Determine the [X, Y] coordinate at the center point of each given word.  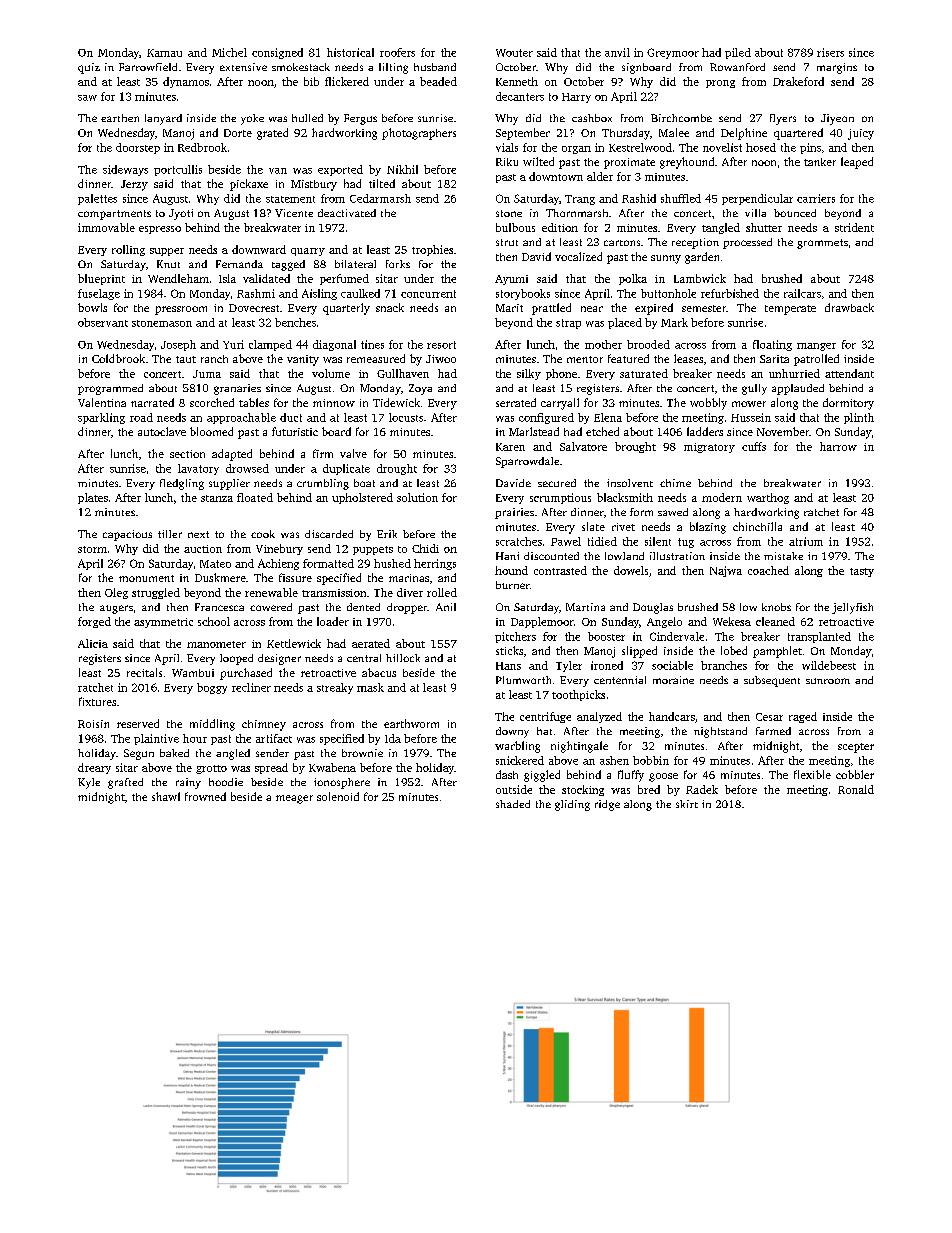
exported [340, 170]
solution [417, 497]
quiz [89, 68]
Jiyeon [837, 119]
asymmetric [163, 623]
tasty [862, 572]
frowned [205, 796]
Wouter [514, 53]
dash [507, 774]
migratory [709, 448]
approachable [241, 418]
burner [513, 585]
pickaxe [249, 185]
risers [830, 52]
